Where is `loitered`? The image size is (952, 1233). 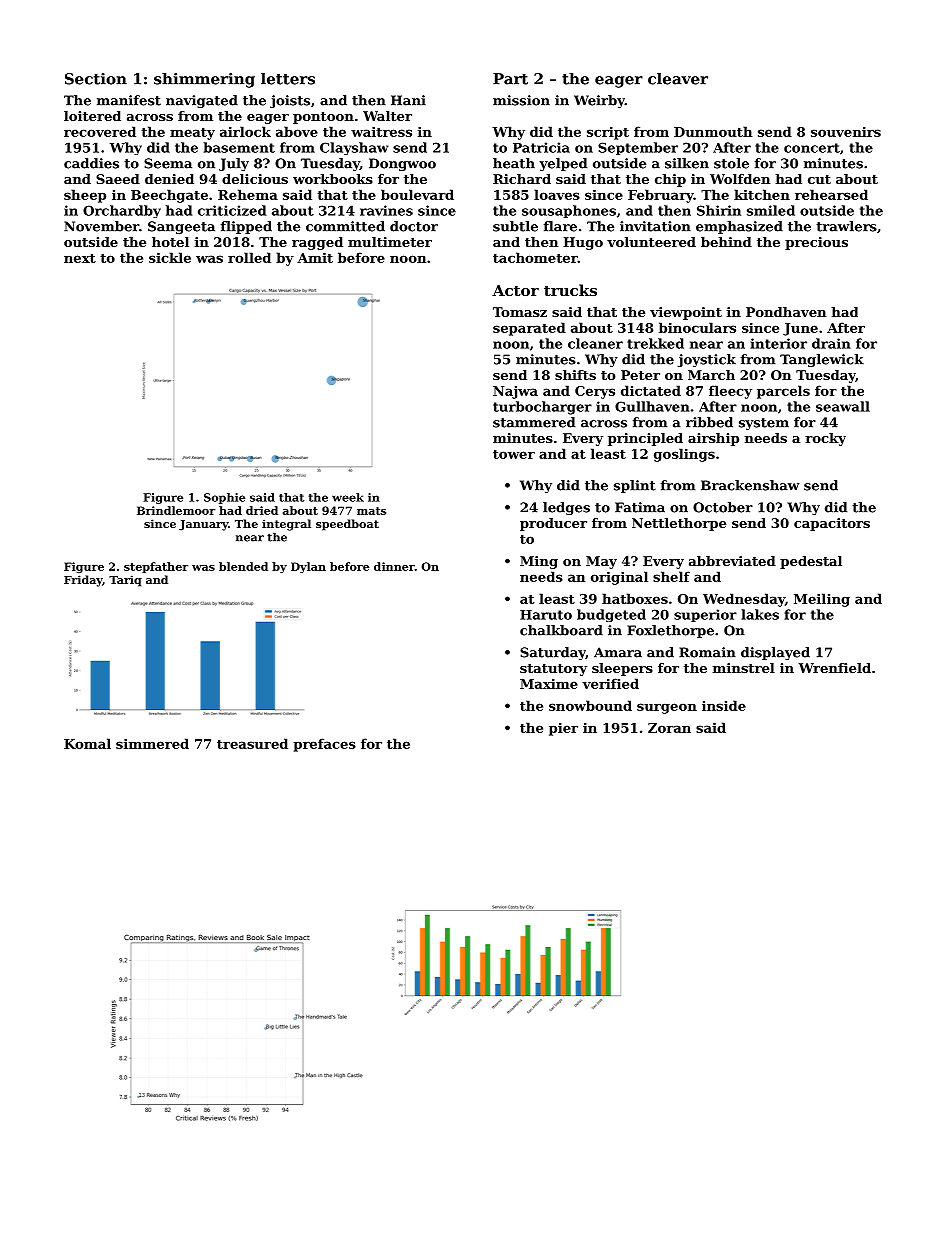 loitered is located at coordinates (92, 116).
